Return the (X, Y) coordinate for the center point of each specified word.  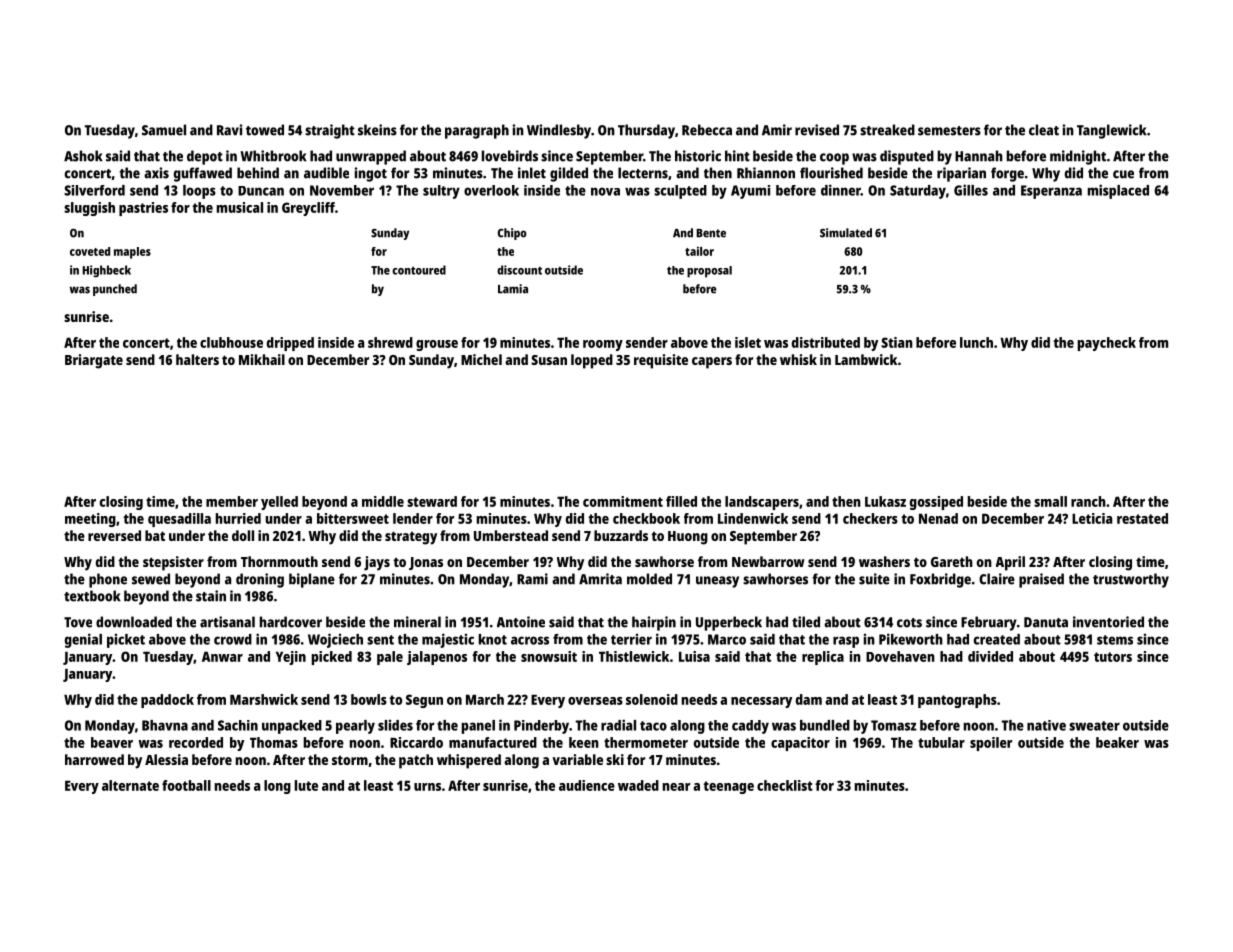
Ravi (229, 130)
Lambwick (866, 359)
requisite (661, 361)
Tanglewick (1112, 131)
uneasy (717, 582)
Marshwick (264, 699)
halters (197, 359)
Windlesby (559, 131)
